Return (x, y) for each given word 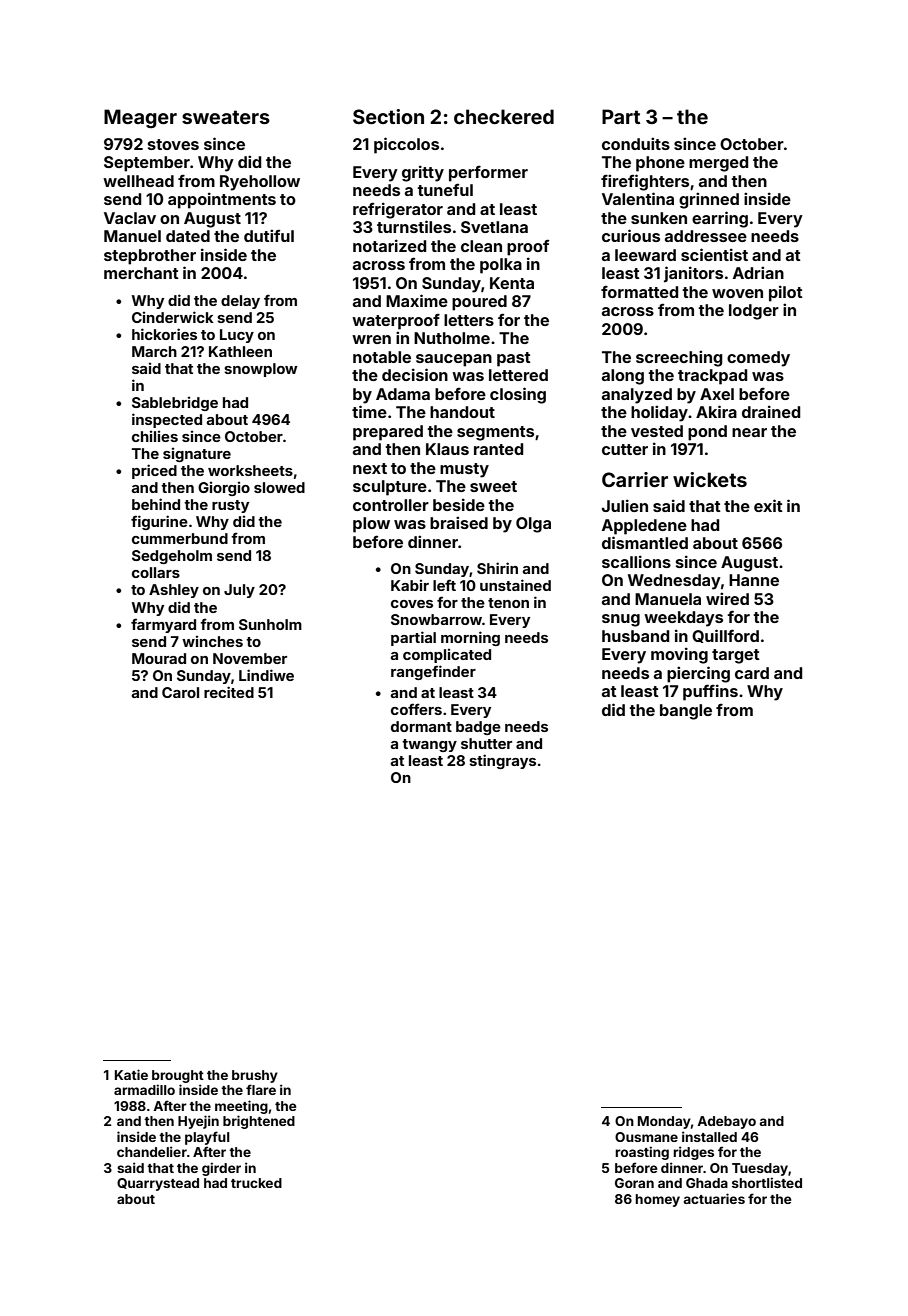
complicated (447, 656)
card (752, 673)
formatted (639, 292)
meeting (241, 1107)
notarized (389, 245)
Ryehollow (260, 183)
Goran (634, 1183)
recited (229, 692)
